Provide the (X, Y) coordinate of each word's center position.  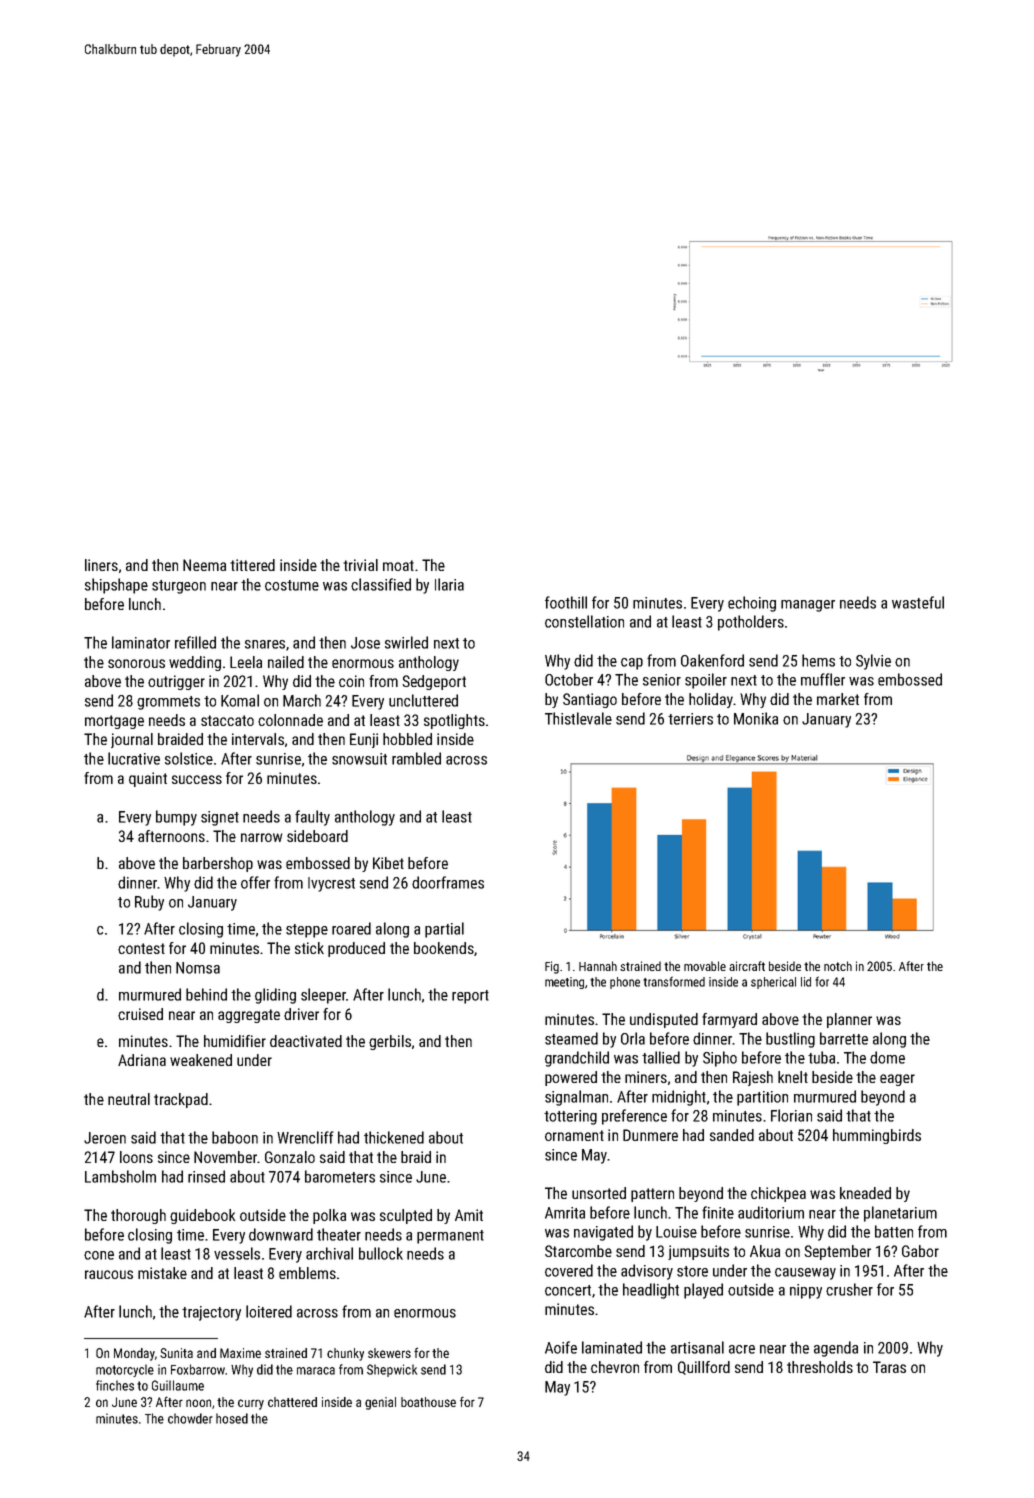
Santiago (590, 700)
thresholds (820, 1367)
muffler (823, 679)
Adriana (142, 1060)
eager (897, 1080)
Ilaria (449, 584)
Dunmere (650, 1135)
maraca (316, 1371)
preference (634, 1117)
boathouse (428, 1402)
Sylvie (873, 662)
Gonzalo (290, 1157)
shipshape (116, 586)
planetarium (900, 1214)
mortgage (114, 722)
